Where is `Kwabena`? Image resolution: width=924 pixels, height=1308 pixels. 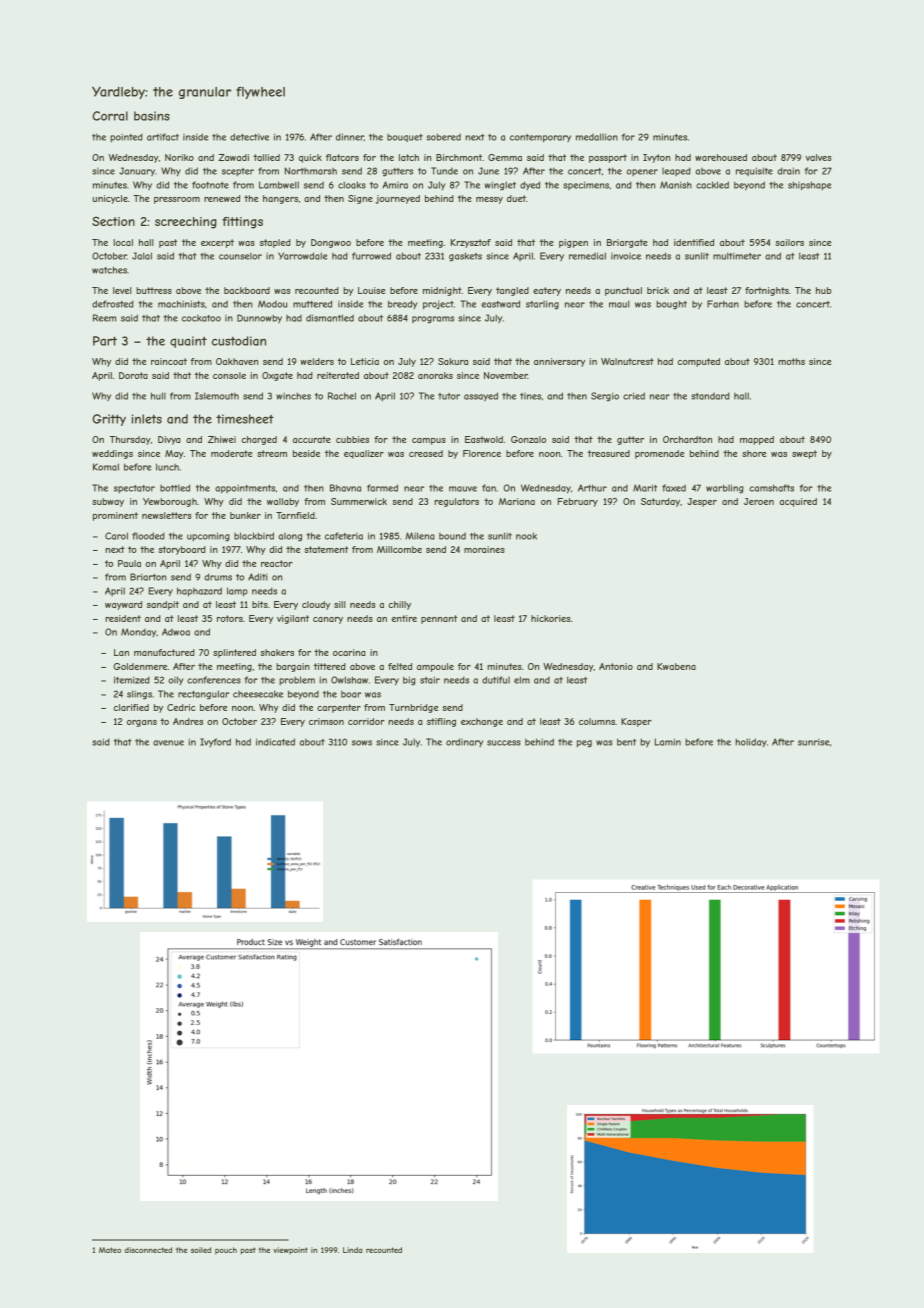
Kwabena is located at coordinates (676, 666).
